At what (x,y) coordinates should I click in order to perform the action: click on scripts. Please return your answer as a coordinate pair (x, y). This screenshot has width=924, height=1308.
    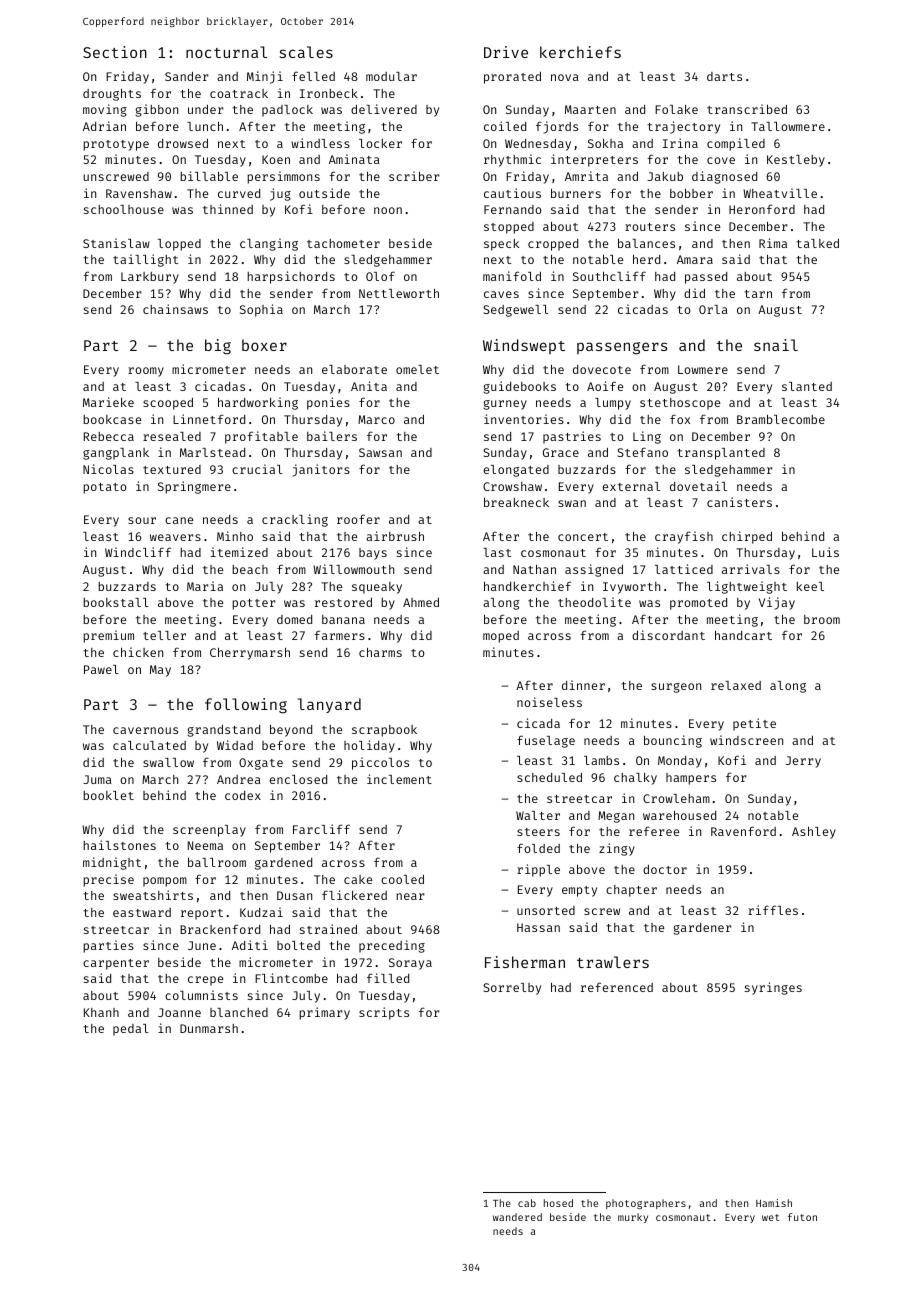
    Looking at the image, I should click on (384, 1013).
